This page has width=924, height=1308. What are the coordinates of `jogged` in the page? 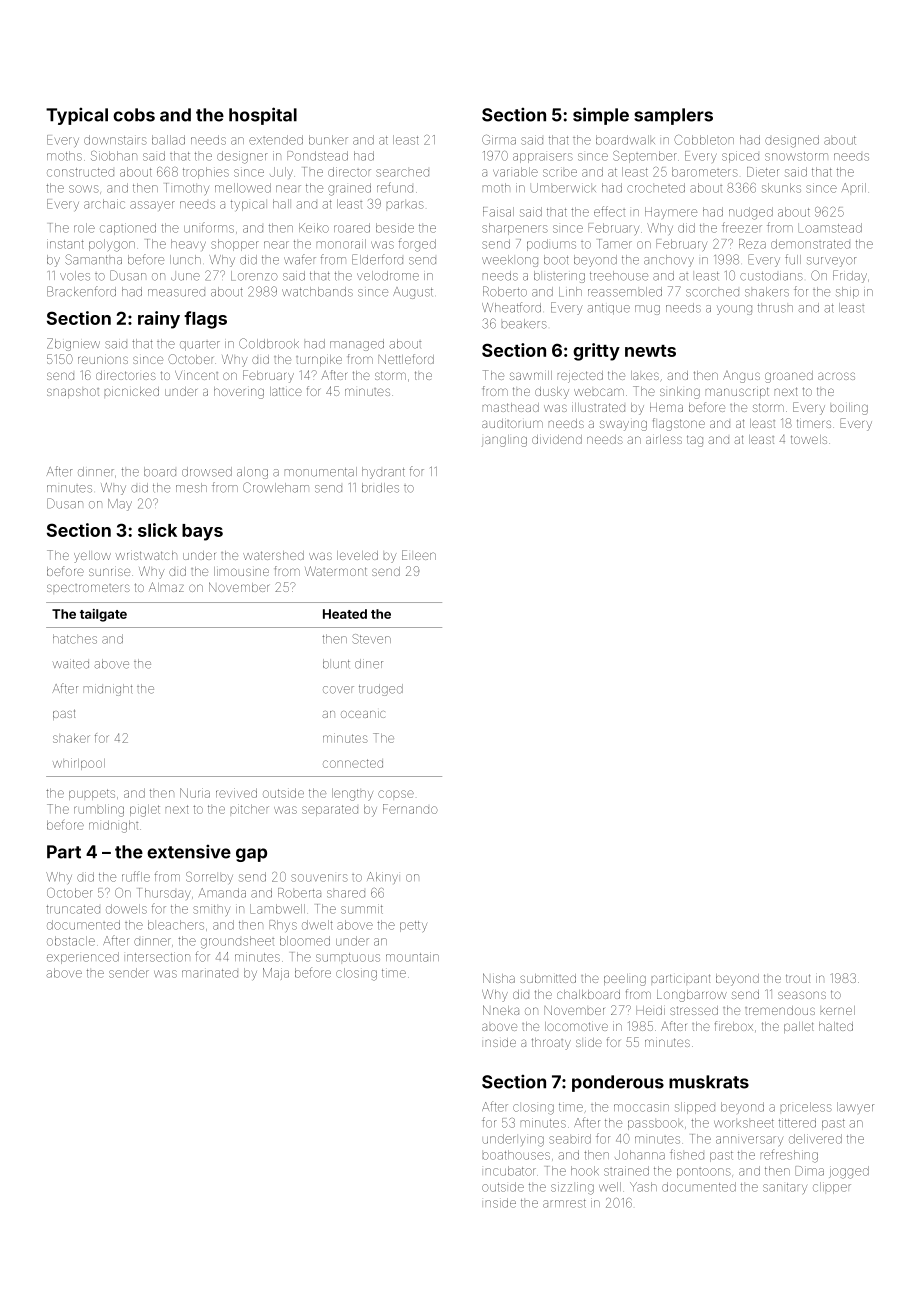 It's located at (849, 1172).
